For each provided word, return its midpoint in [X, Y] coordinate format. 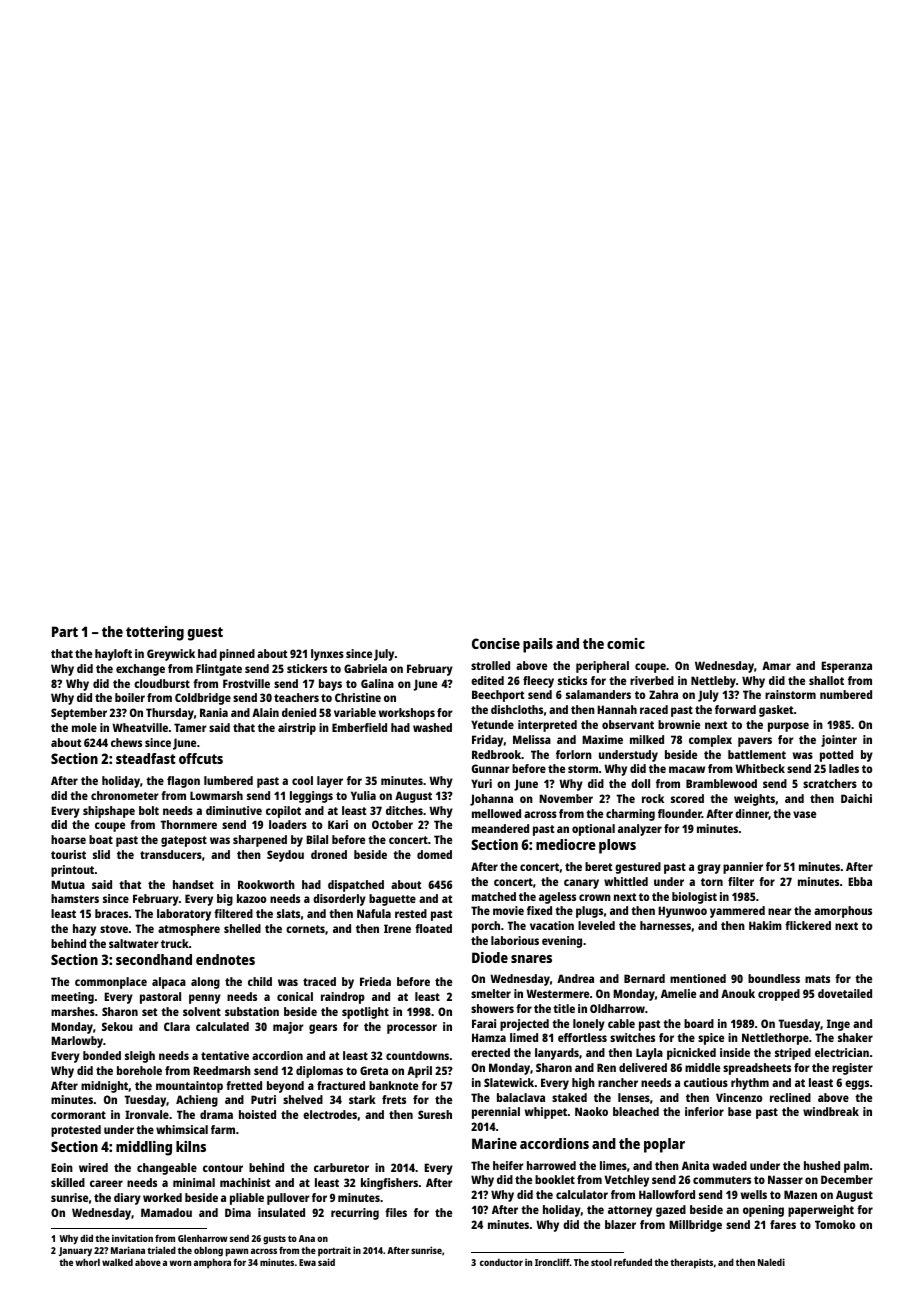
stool [601, 1262]
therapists [691, 1263]
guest [205, 634]
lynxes [327, 655]
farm [223, 1129]
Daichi [856, 798]
